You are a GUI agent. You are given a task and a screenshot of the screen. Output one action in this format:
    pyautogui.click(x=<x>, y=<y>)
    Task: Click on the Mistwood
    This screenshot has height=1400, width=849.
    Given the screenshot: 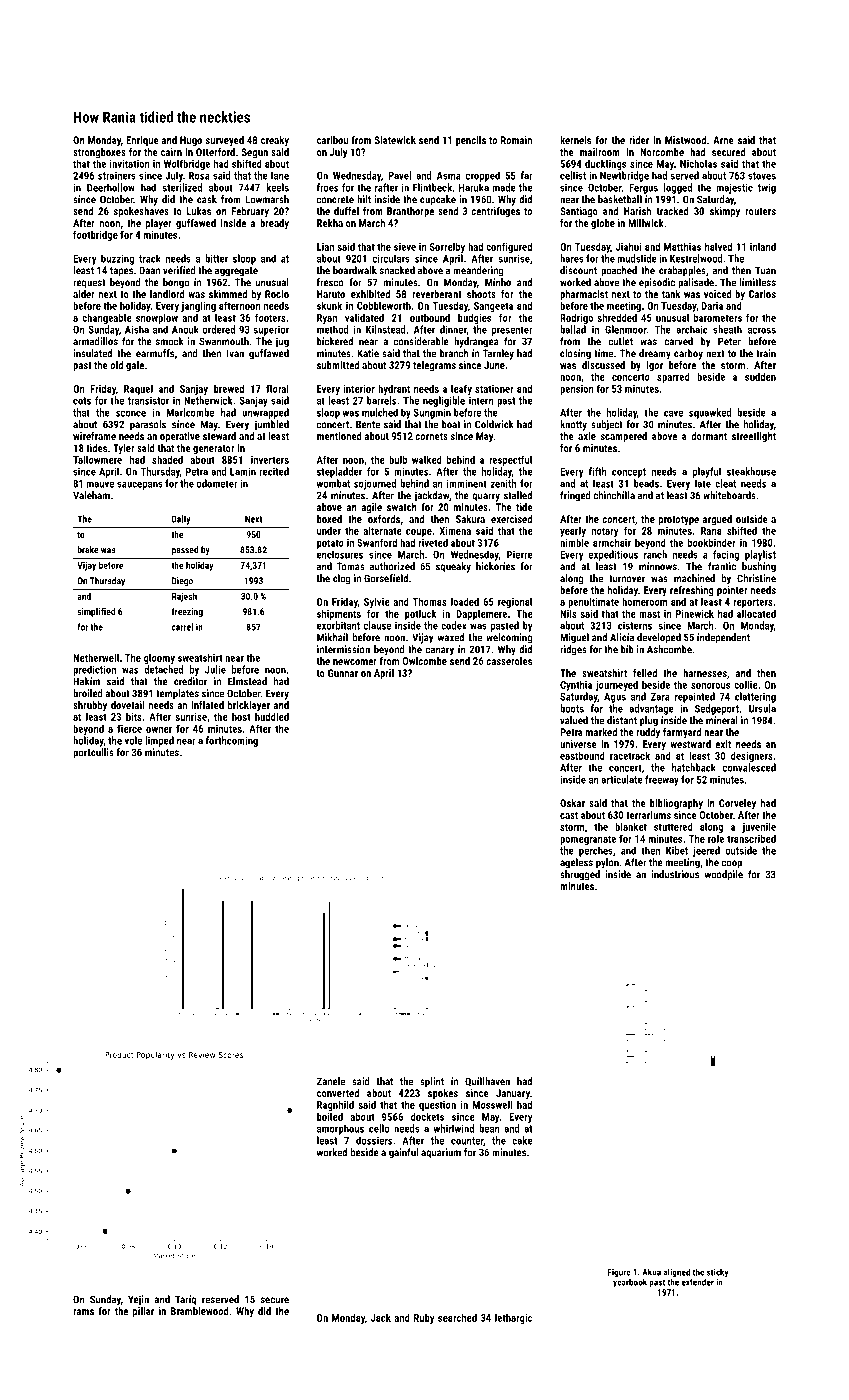 What is the action you would take?
    pyautogui.click(x=685, y=140)
